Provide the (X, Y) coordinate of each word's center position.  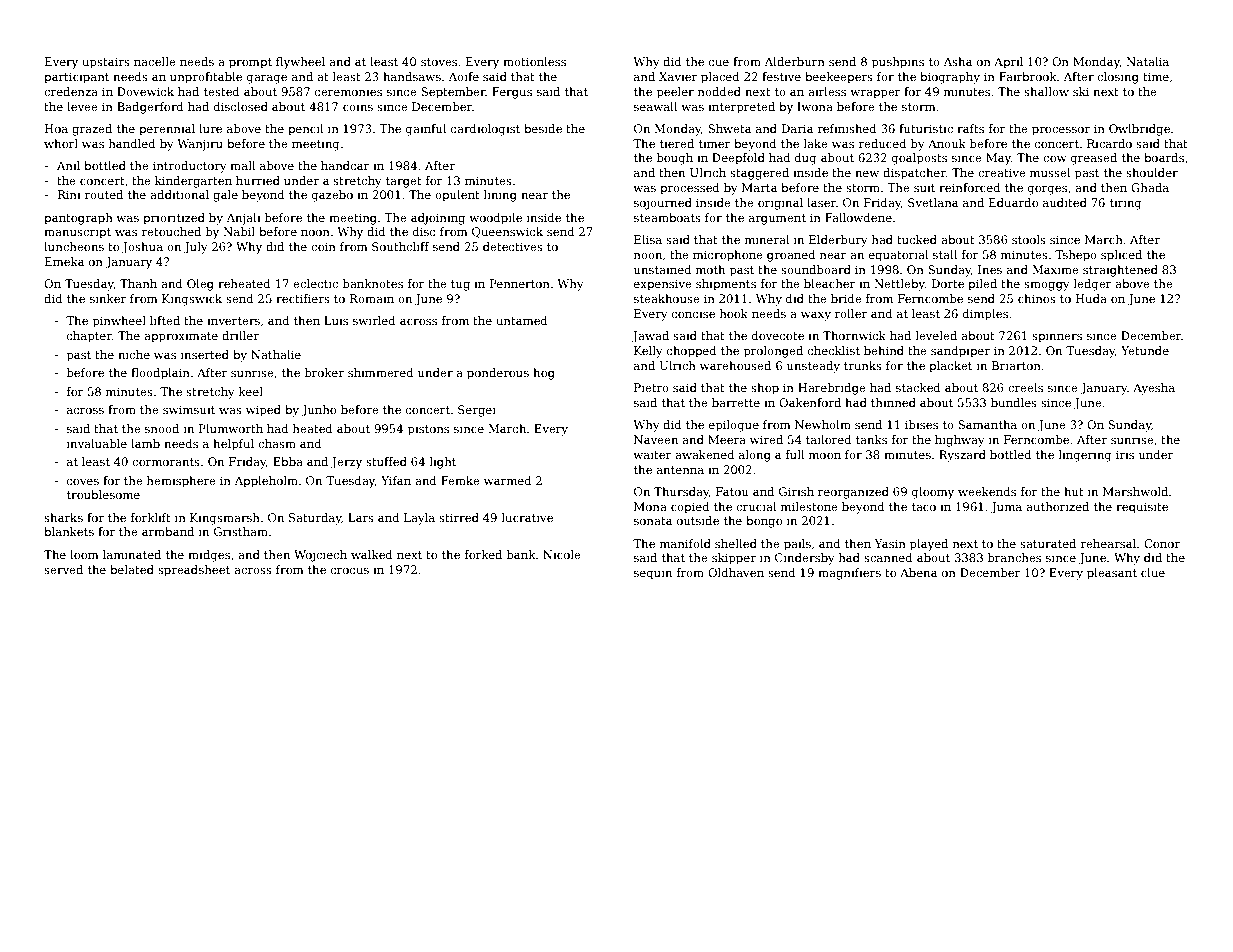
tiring (1126, 204)
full (795, 454)
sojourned (663, 204)
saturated (1048, 543)
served (63, 569)
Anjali (243, 219)
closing (1118, 78)
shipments (726, 285)
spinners (1057, 337)
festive (781, 76)
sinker (108, 298)
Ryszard (962, 456)
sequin (653, 574)
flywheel (300, 63)
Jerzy (346, 463)
